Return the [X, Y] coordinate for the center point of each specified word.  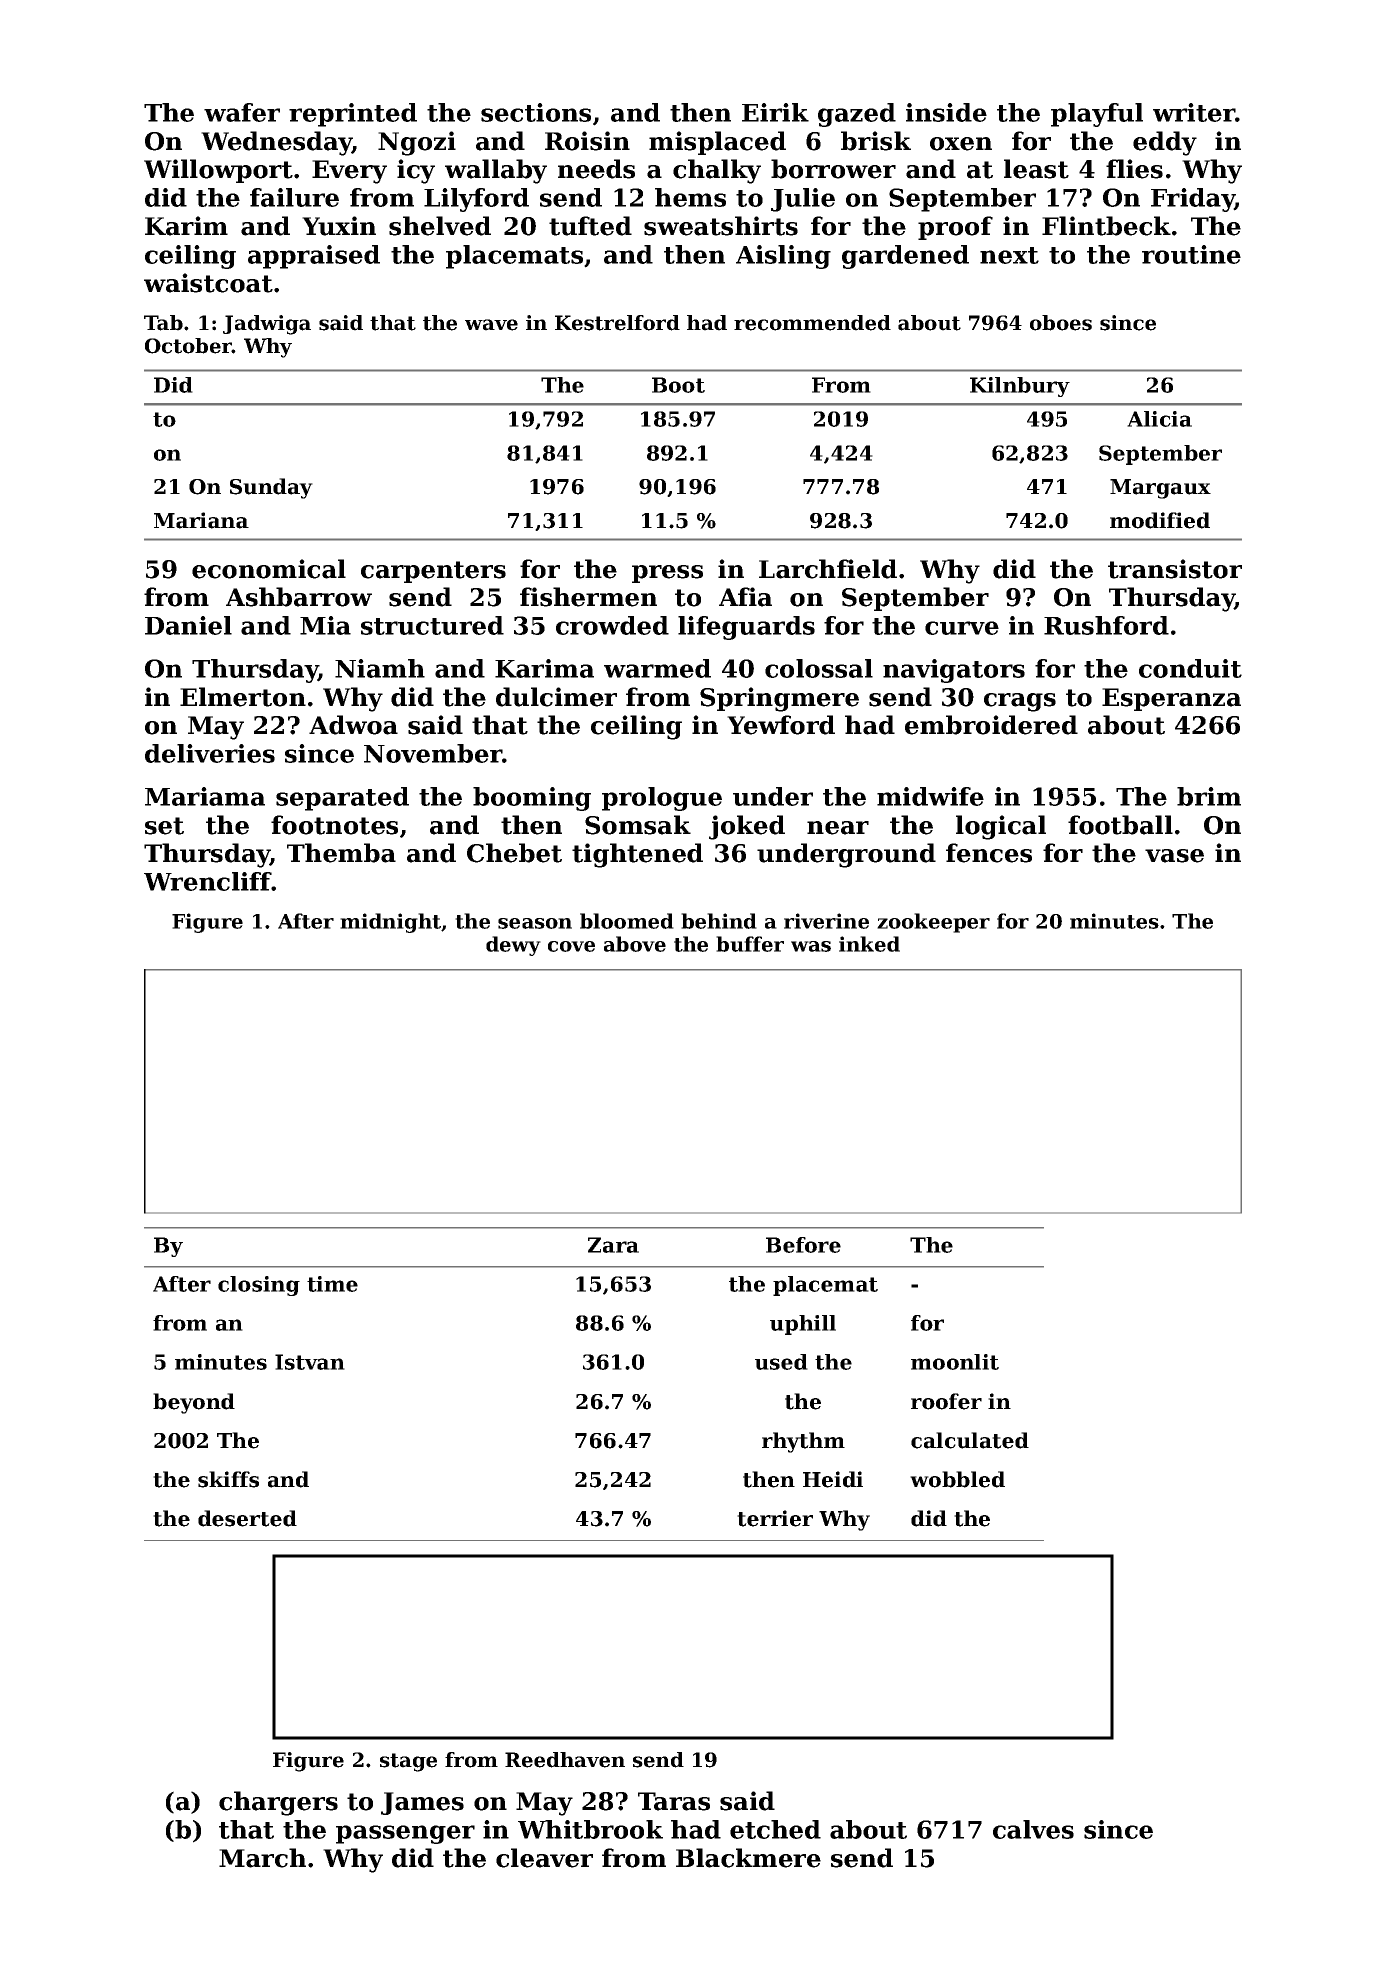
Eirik [775, 112]
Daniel [188, 625]
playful [1097, 115]
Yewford [781, 725]
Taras [674, 1801]
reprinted [353, 115]
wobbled [957, 1479]
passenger [405, 1834]
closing [259, 1286]
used [781, 1362]
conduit [1190, 668]
